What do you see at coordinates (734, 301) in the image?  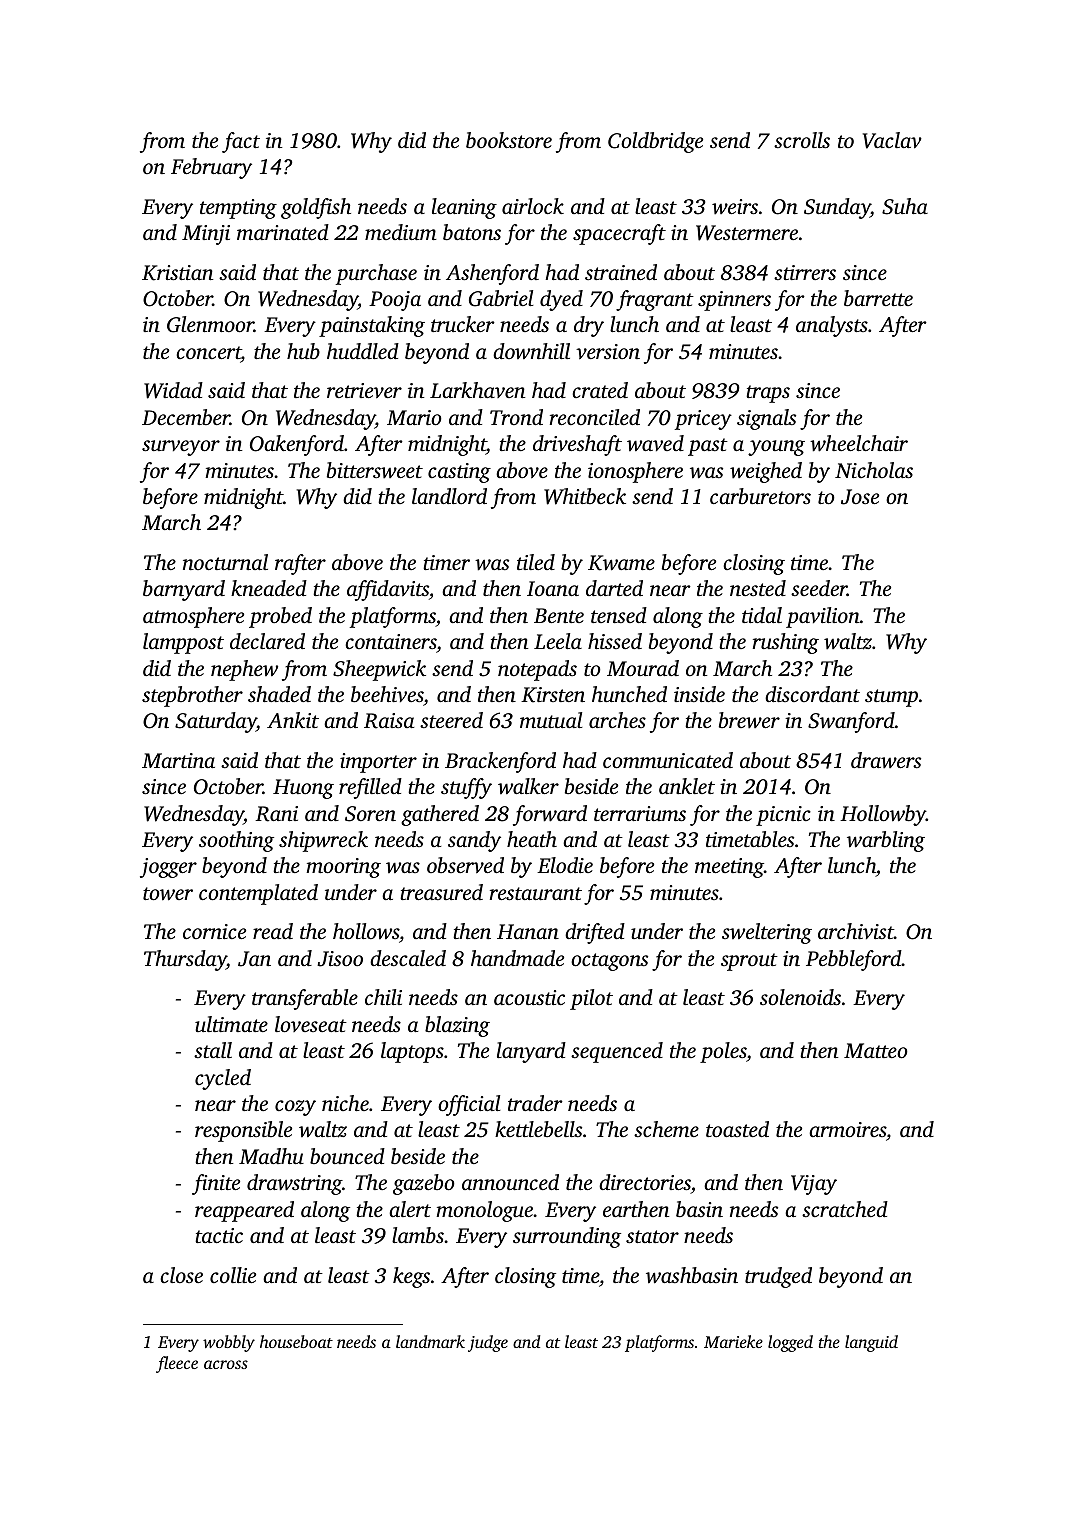 I see `spinners` at bounding box center [734, 301].
